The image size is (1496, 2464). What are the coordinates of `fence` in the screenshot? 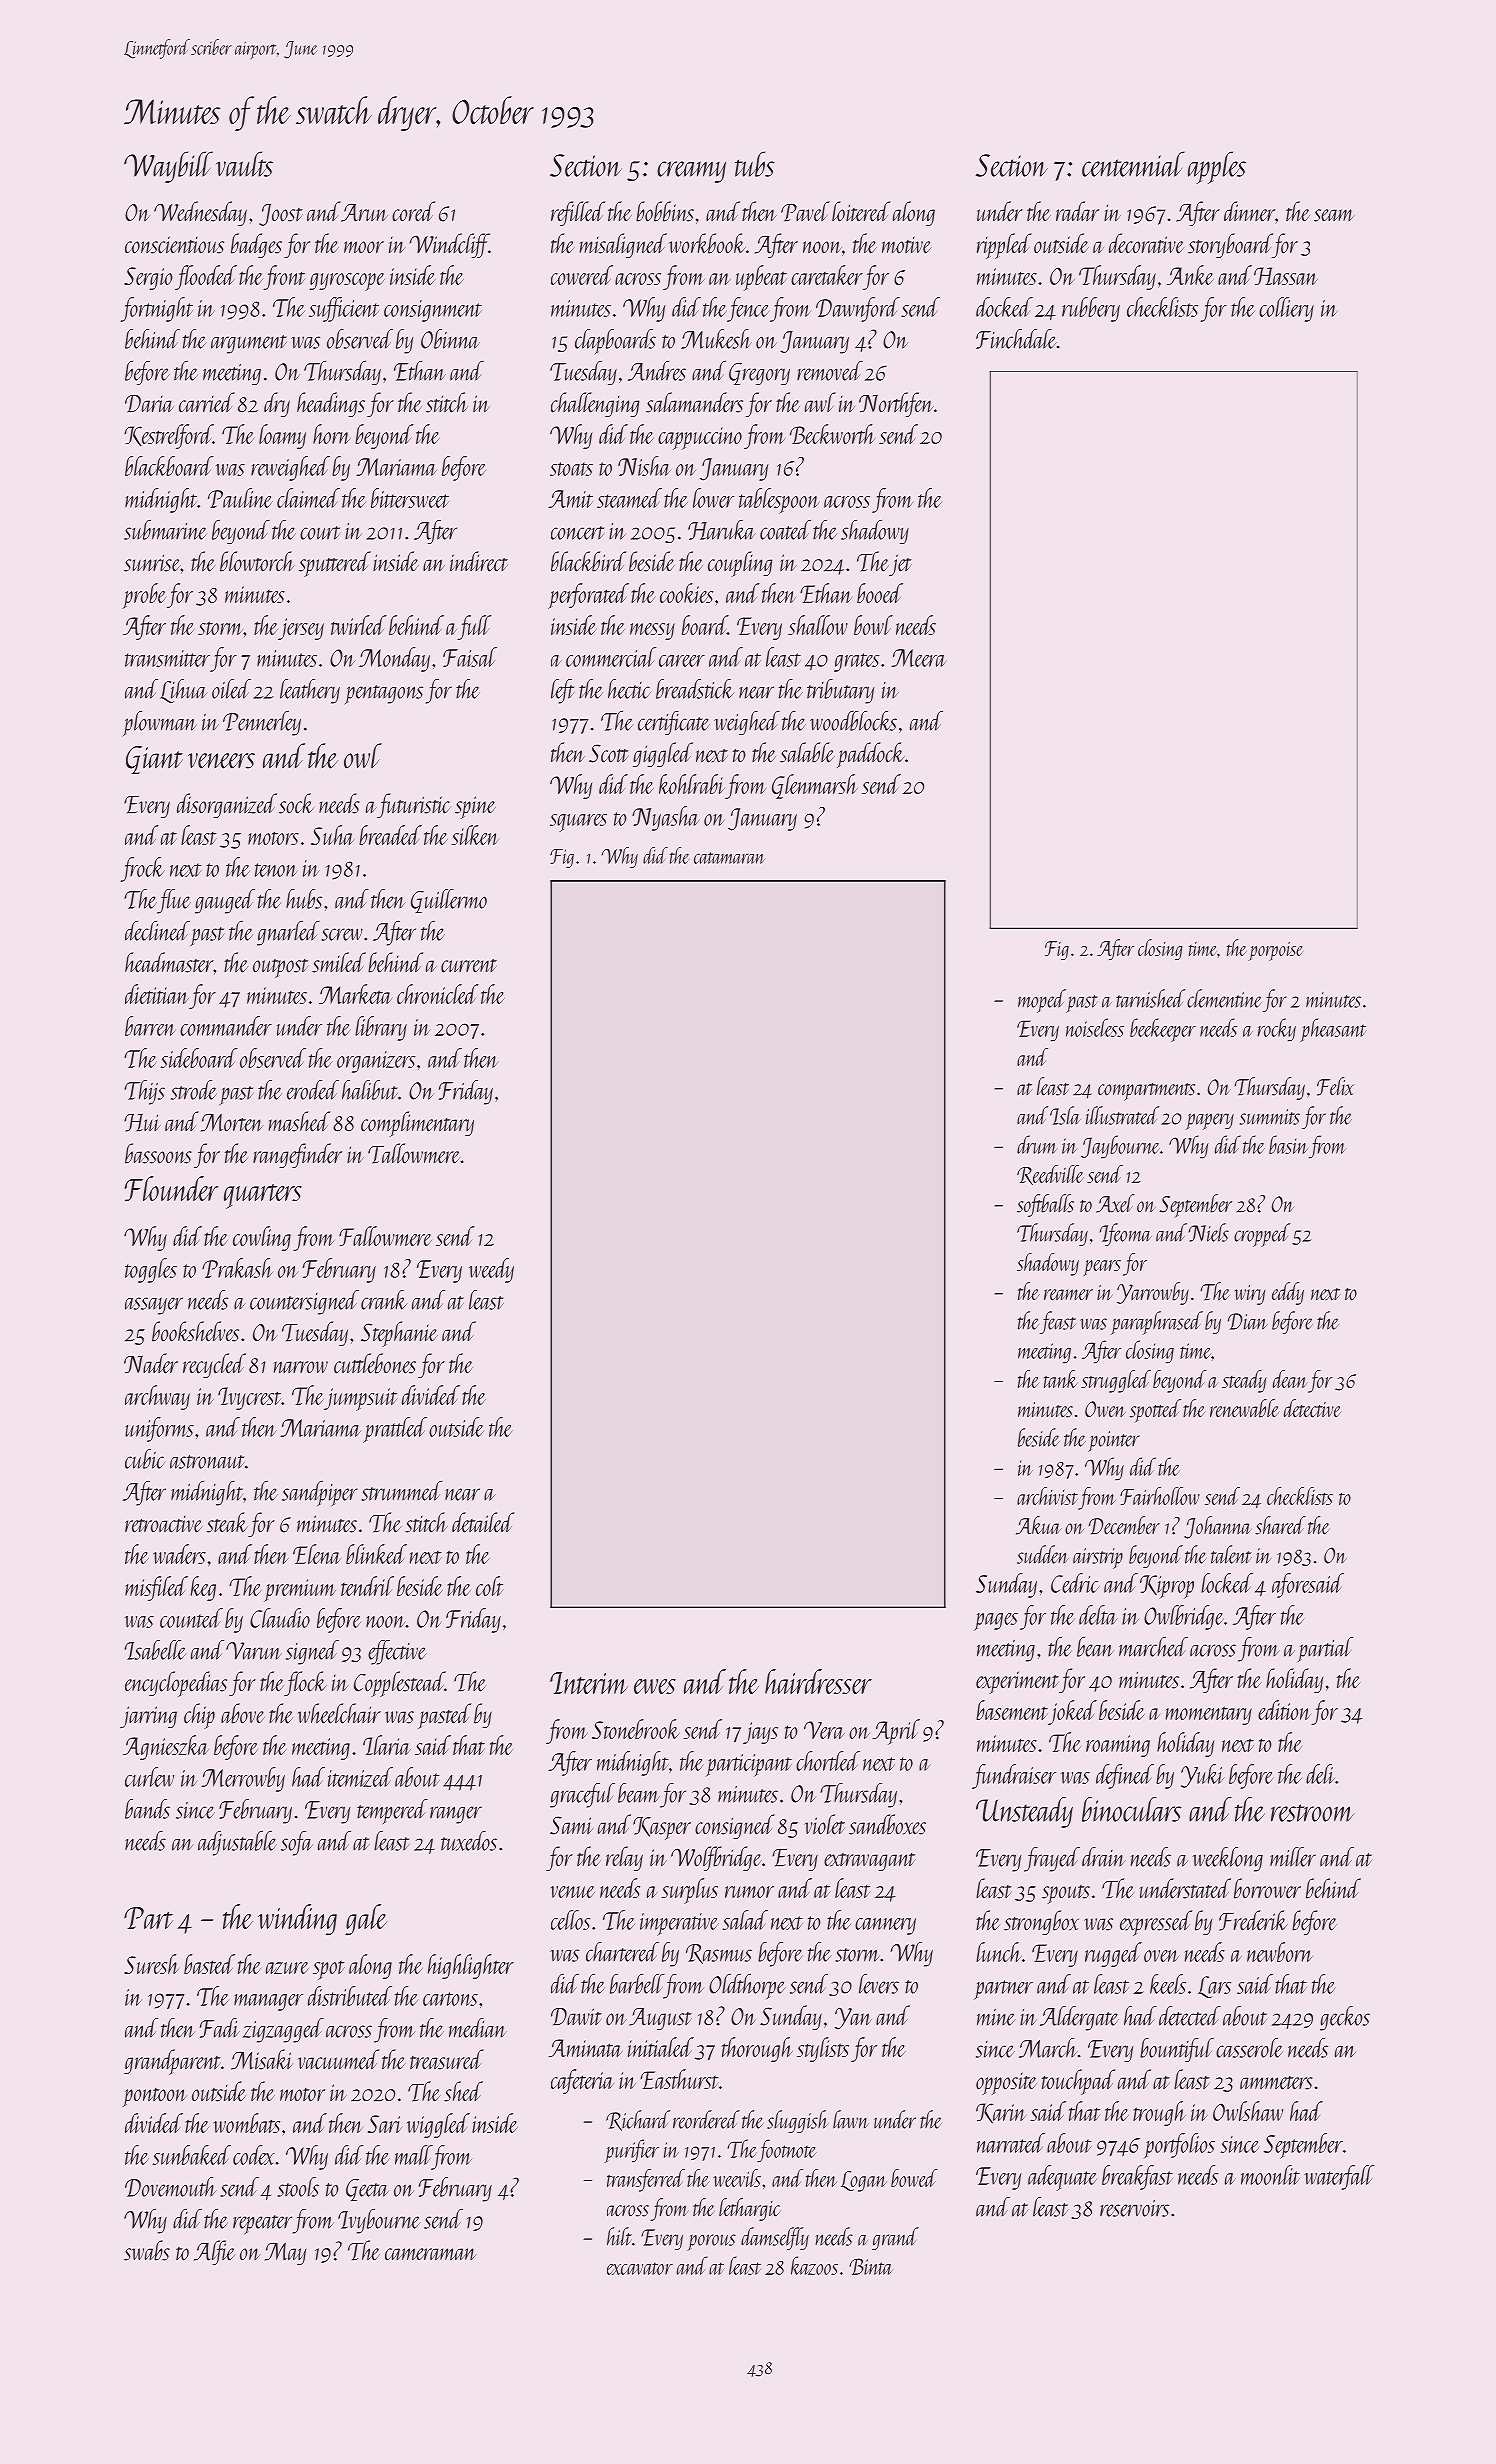 It's located at (748, 309).
